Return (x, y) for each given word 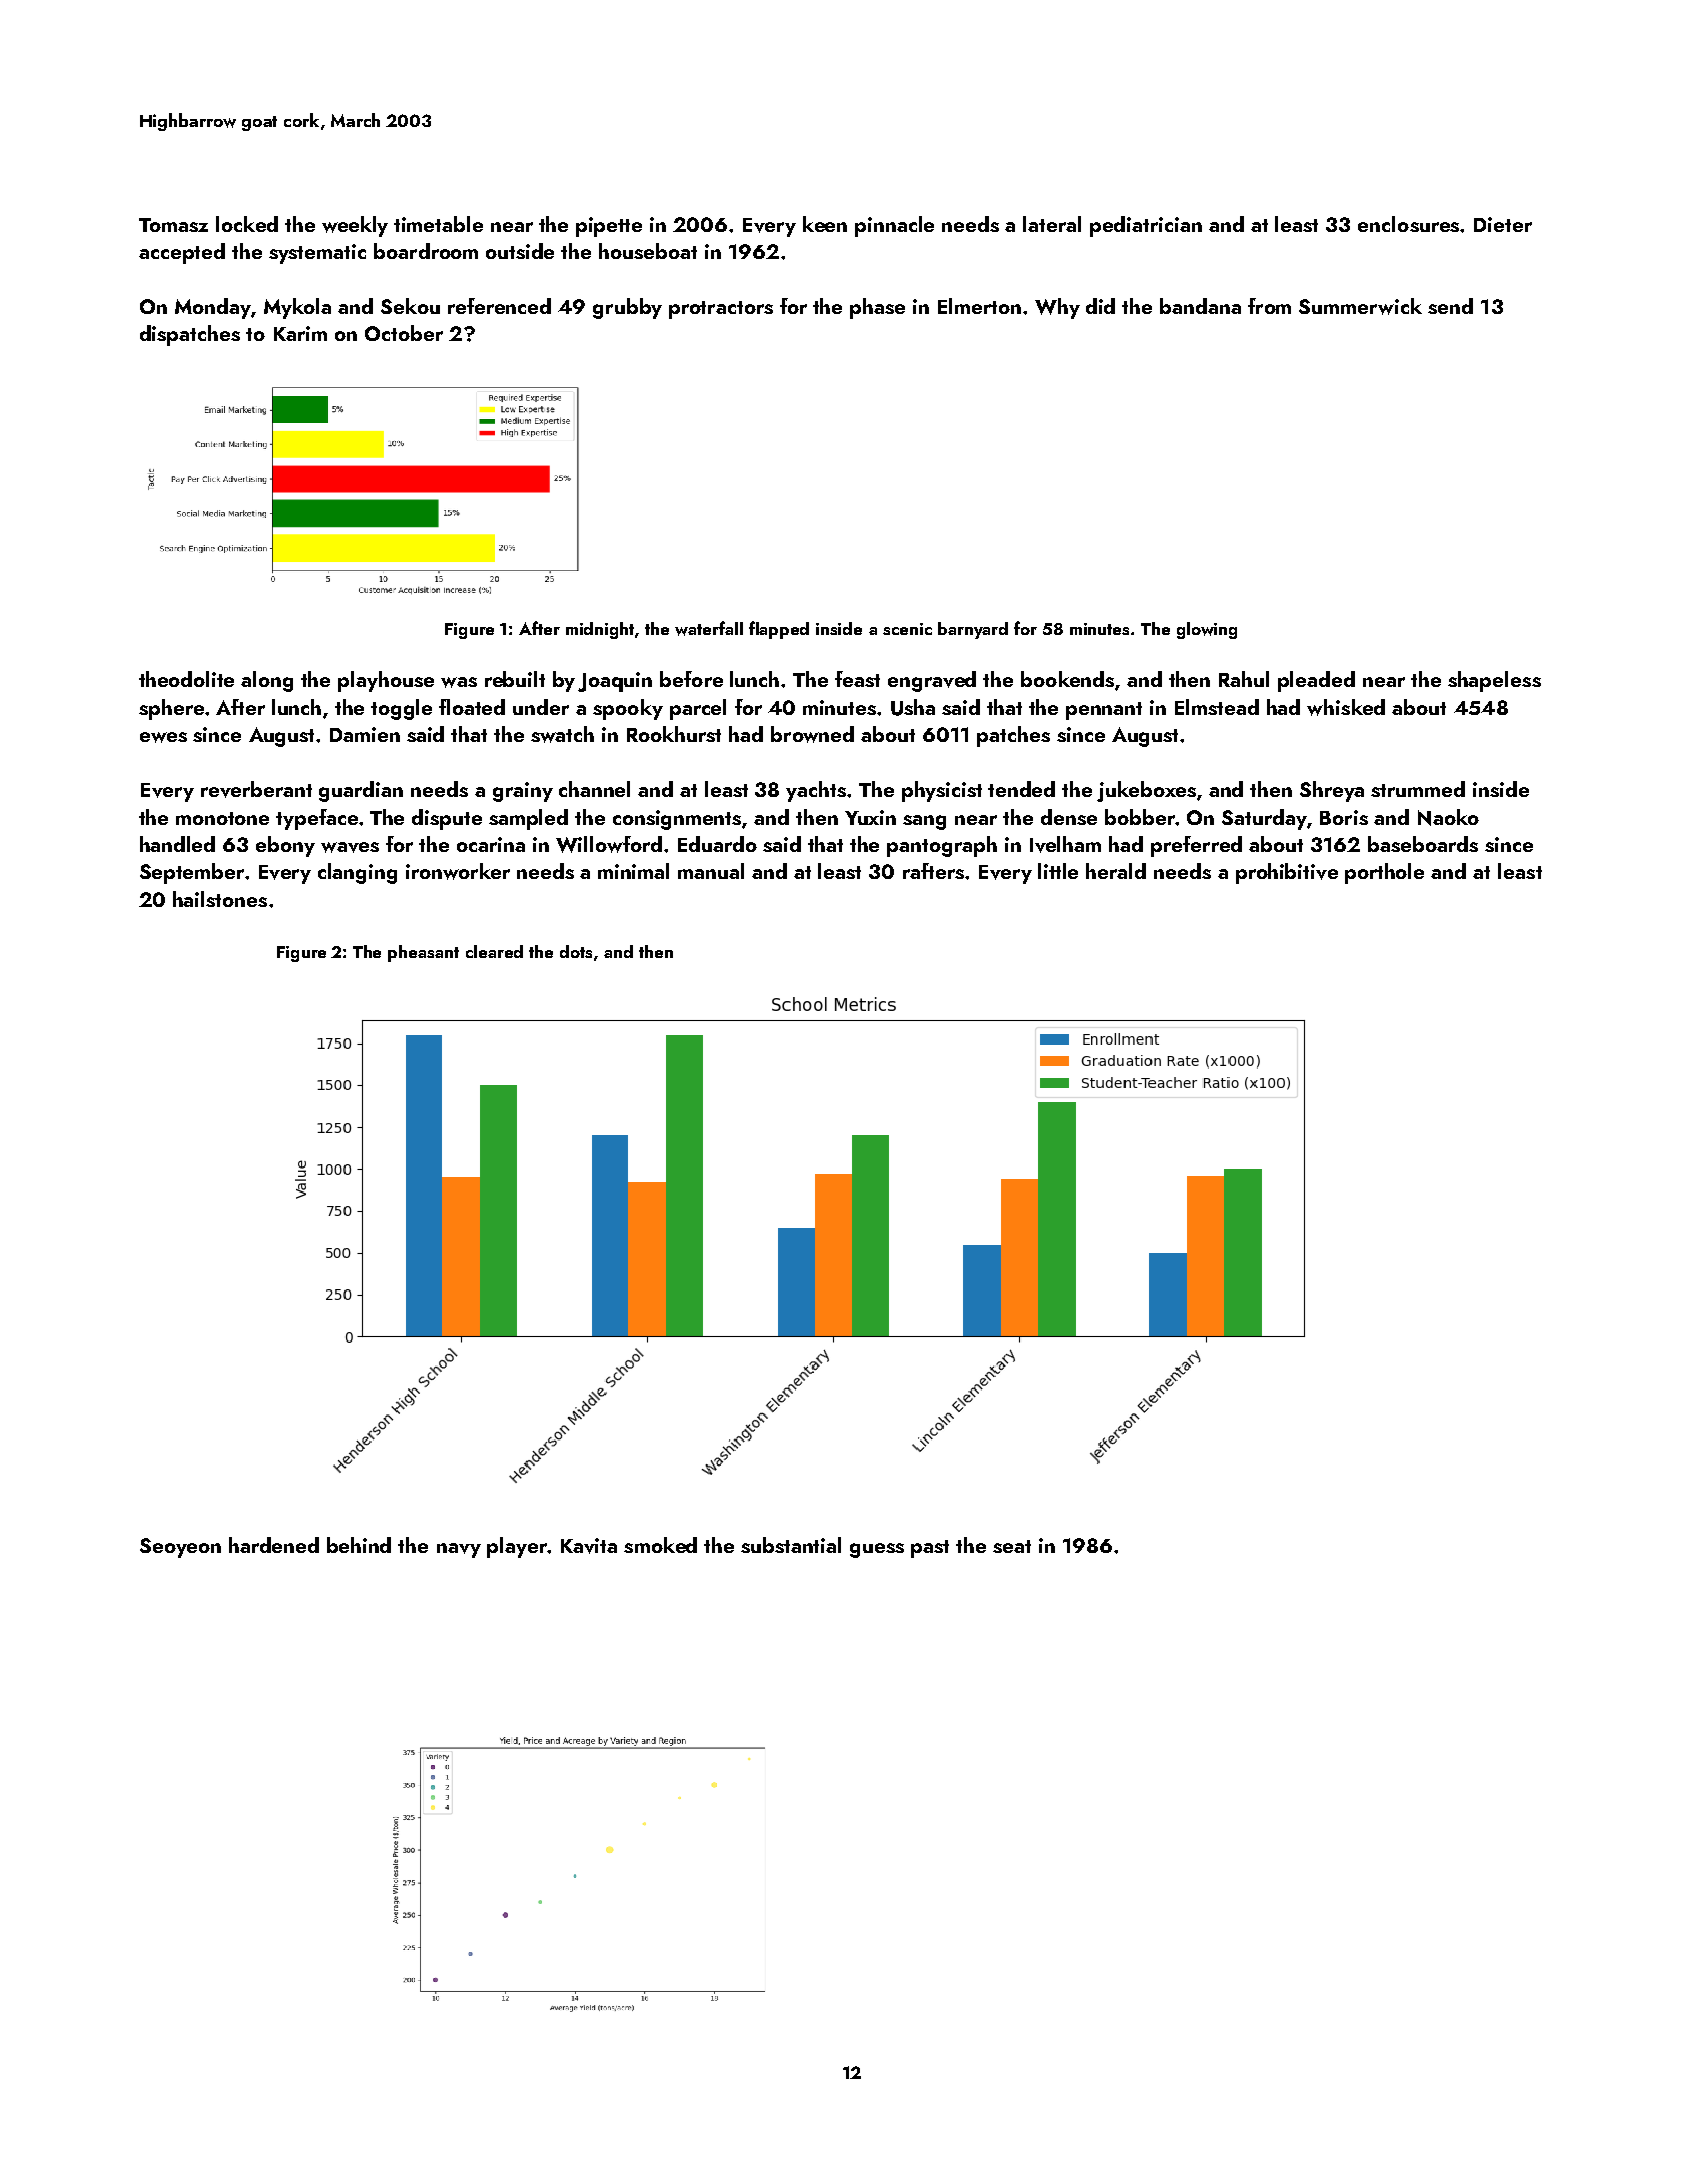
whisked (1346, 707)
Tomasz (173, 225)
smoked (660, 1545)
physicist (942, 791)
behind (359, 1545)
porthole (1384, 873)
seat (1012, 1546)
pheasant (423, 953)
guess (877, 1550)
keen (825, 224)
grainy (523, 792)
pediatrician (1146, 226)
